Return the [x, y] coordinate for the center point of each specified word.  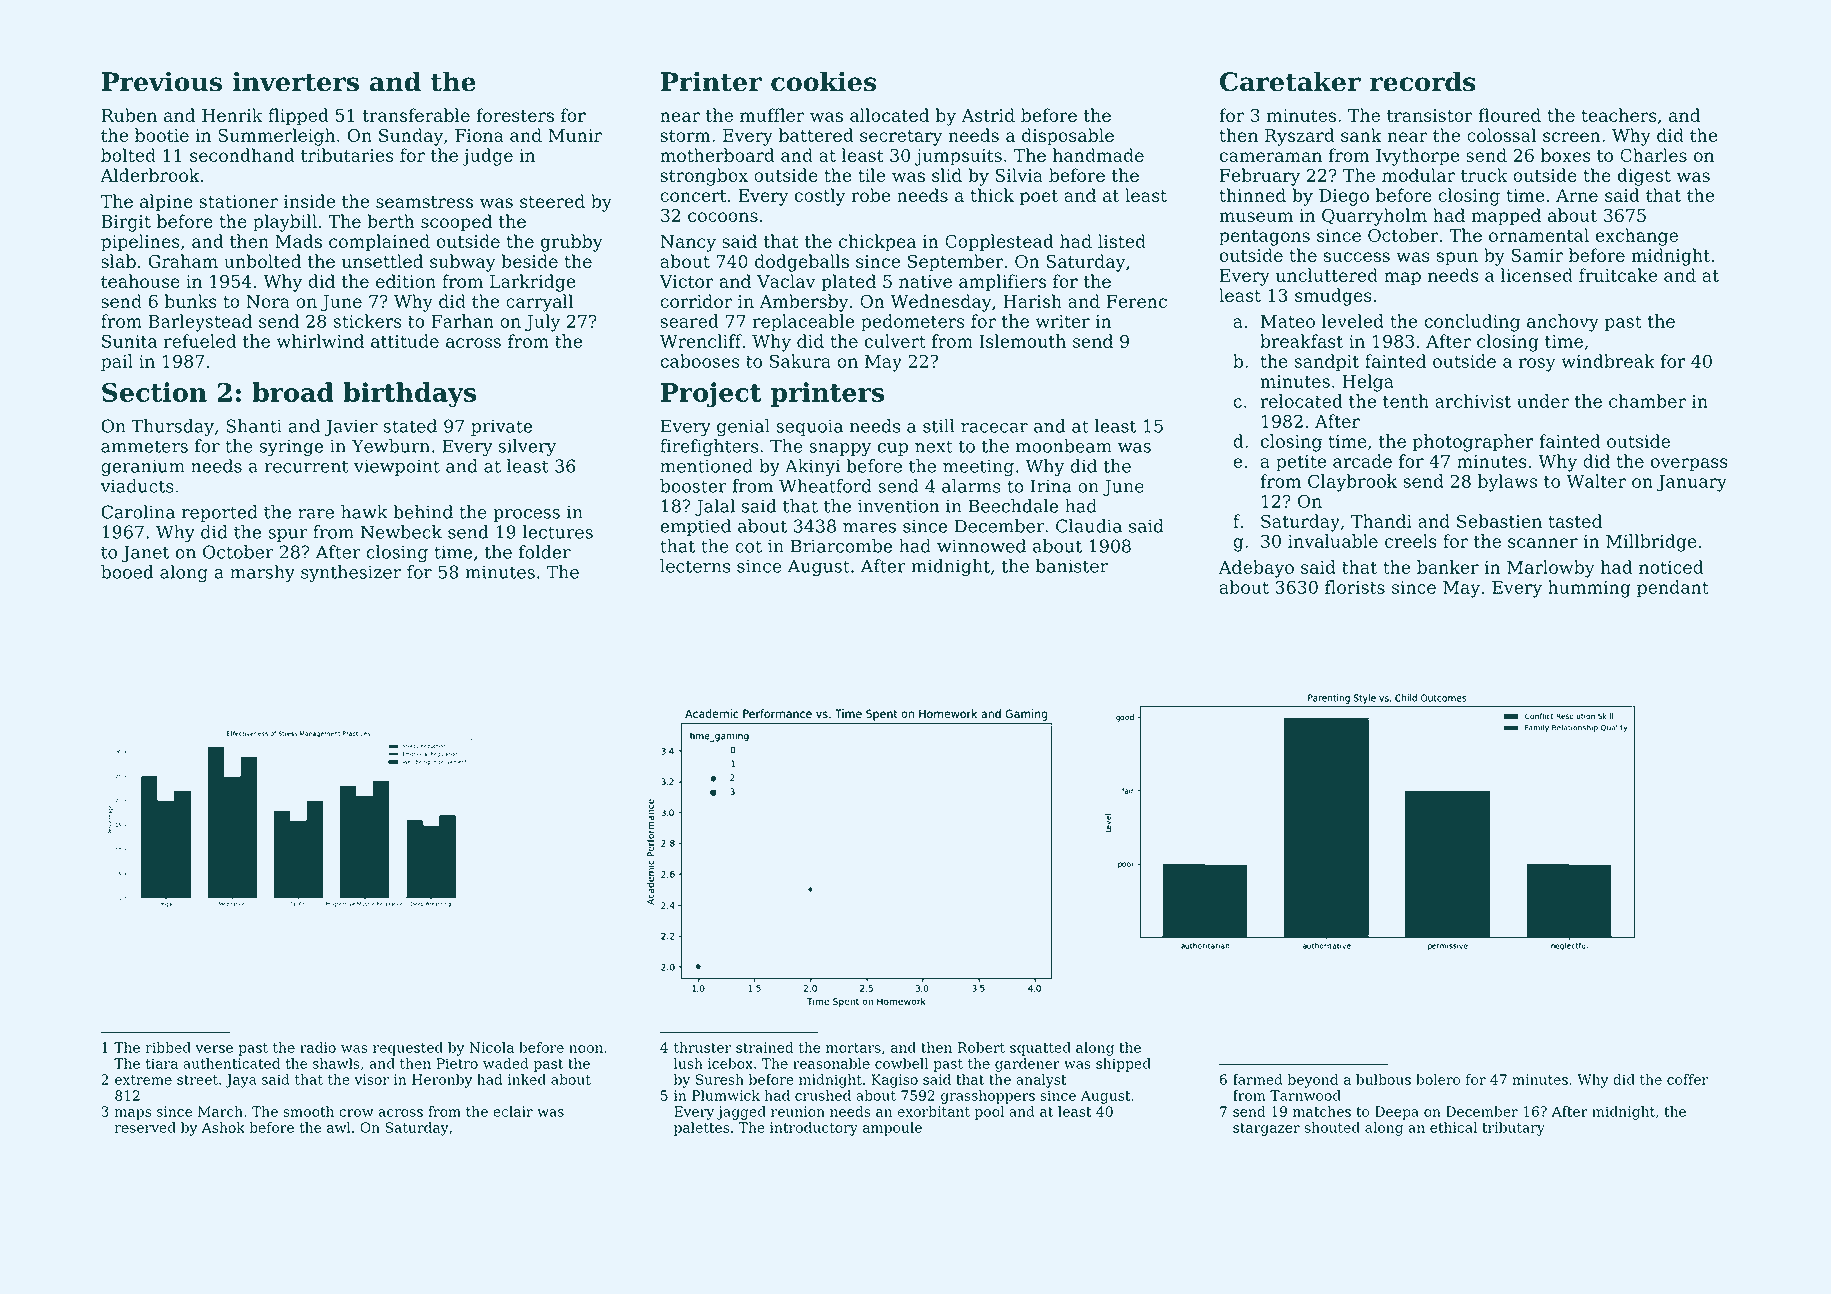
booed [127, 572]
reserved [145, 1127]
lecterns [695, 566]
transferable [416, 115]
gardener [1027, 1065]
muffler [772, 115]
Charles [1653, 155]
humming [1589, 589]
